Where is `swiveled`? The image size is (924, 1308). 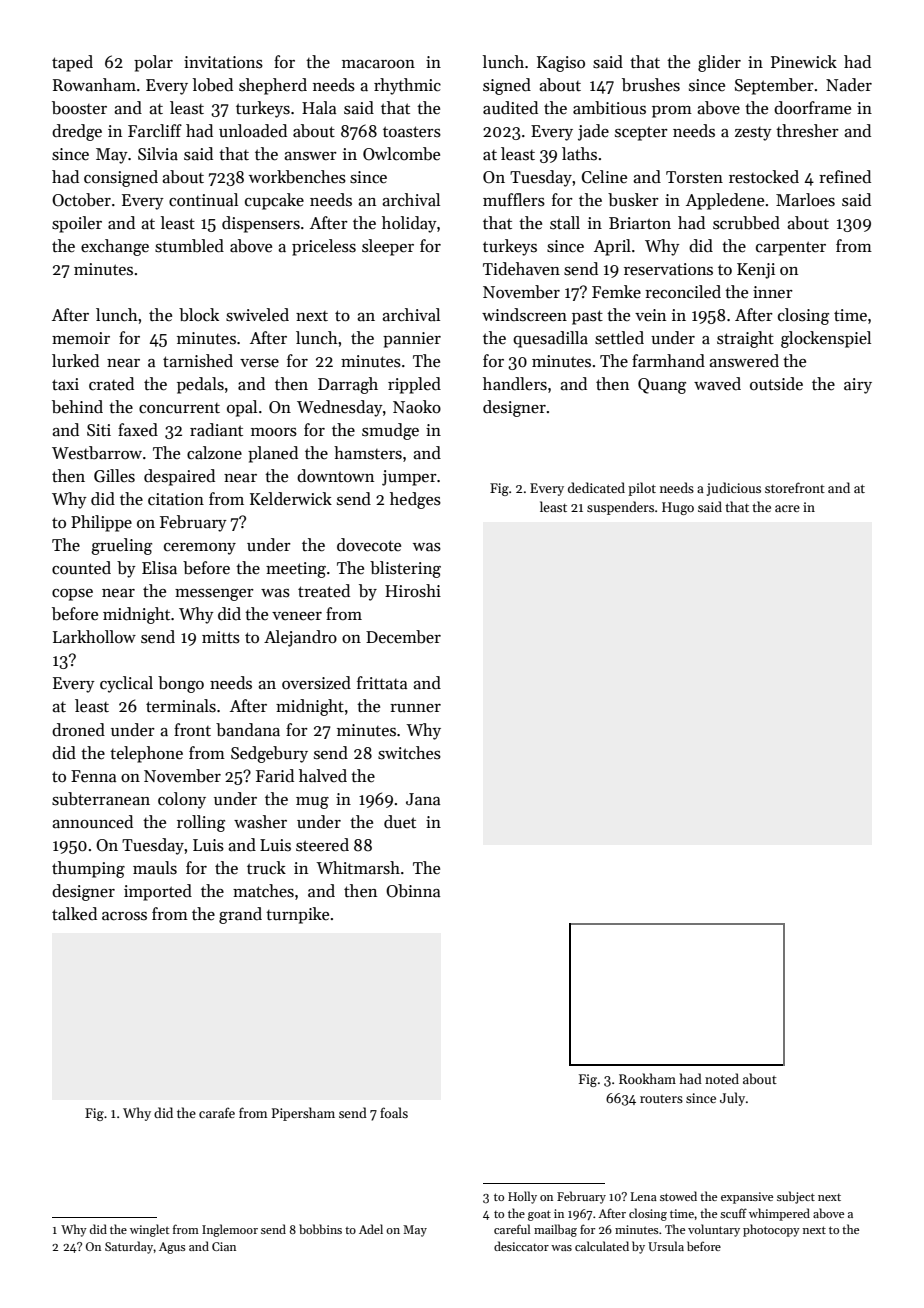 swiveled is located at coordinates (257, 315).
